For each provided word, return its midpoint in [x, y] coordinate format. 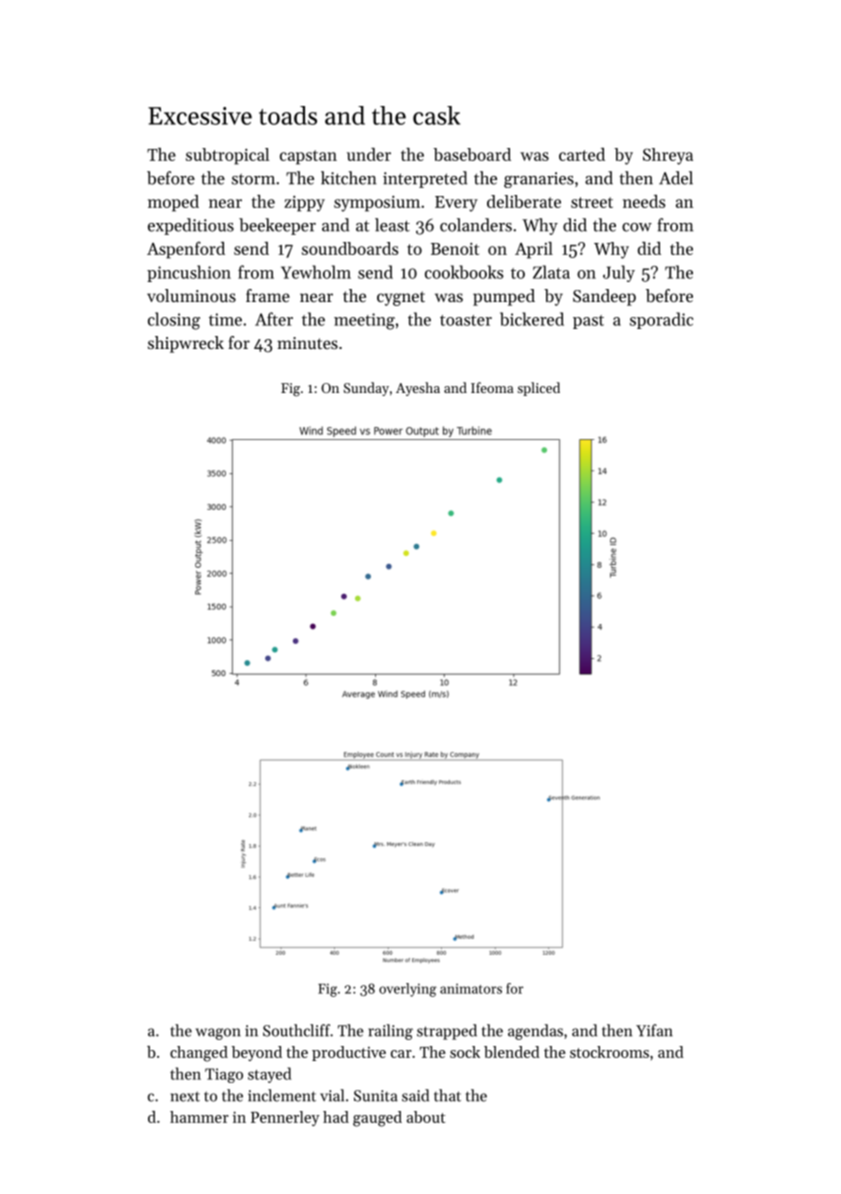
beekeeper [277, 226]
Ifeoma [492, 387]
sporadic [661, 320]
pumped [504, 297]
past [588, 322]
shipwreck [186, 344]
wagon [218, 1034]
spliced [538, 389]
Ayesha [418, 389]
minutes [307, 343]
